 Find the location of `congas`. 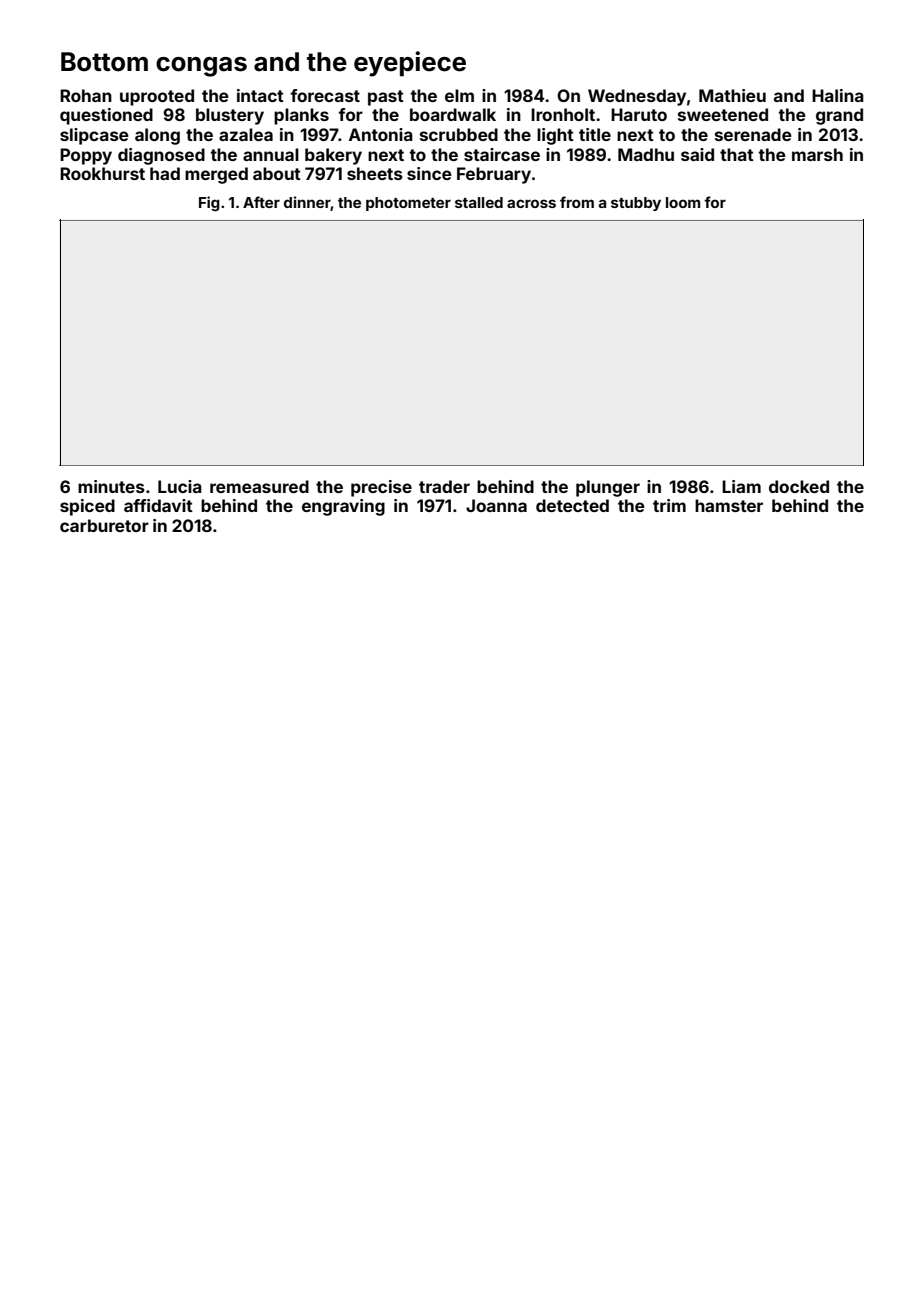

congas is located at coordinates (201, 67).
